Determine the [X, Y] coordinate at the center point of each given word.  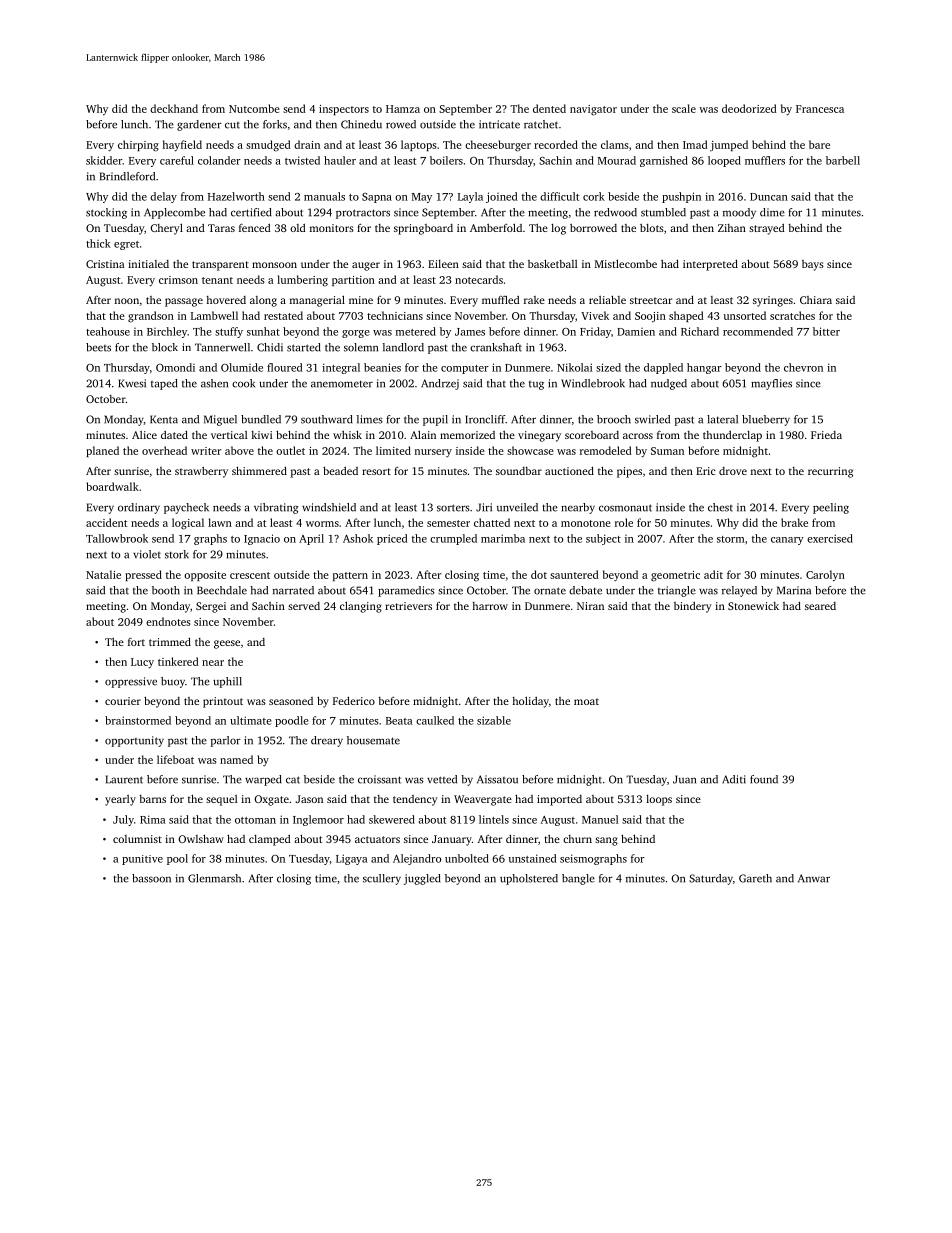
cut [232, 125]
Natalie [103, 574]
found [764, 779]
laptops [419, 145]
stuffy [229, 332]
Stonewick [753, 606]
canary [787, 541]
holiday [530, 702]
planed [102, 451]
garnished [664, 161]
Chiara [816, 300]
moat [586, 701]
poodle [292, 721]
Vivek [595, 315]
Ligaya [351, 859]
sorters [453, 508]
